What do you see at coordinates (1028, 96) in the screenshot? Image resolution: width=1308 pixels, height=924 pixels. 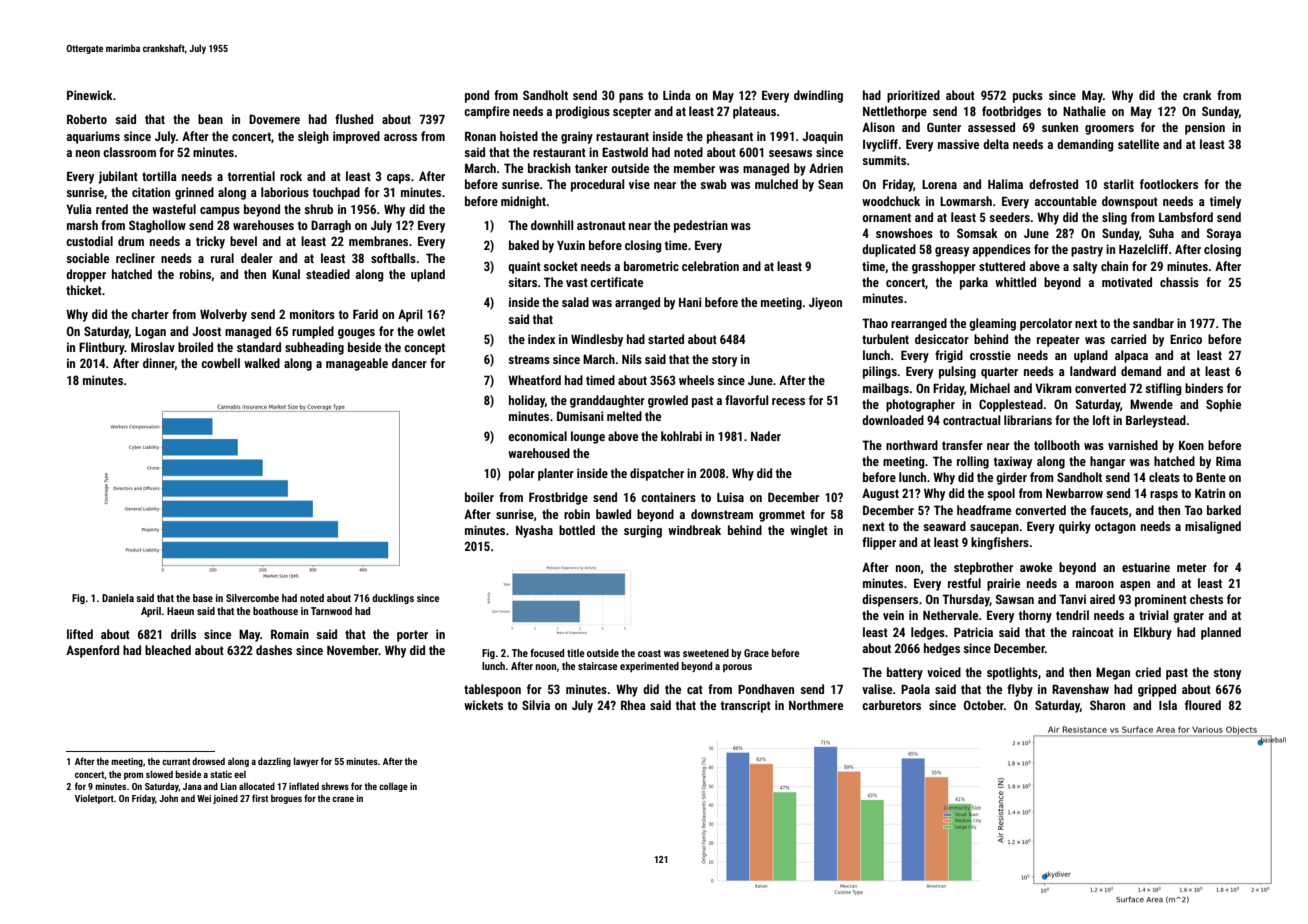 I see `pucks` at bounding box center [1028, 96].
